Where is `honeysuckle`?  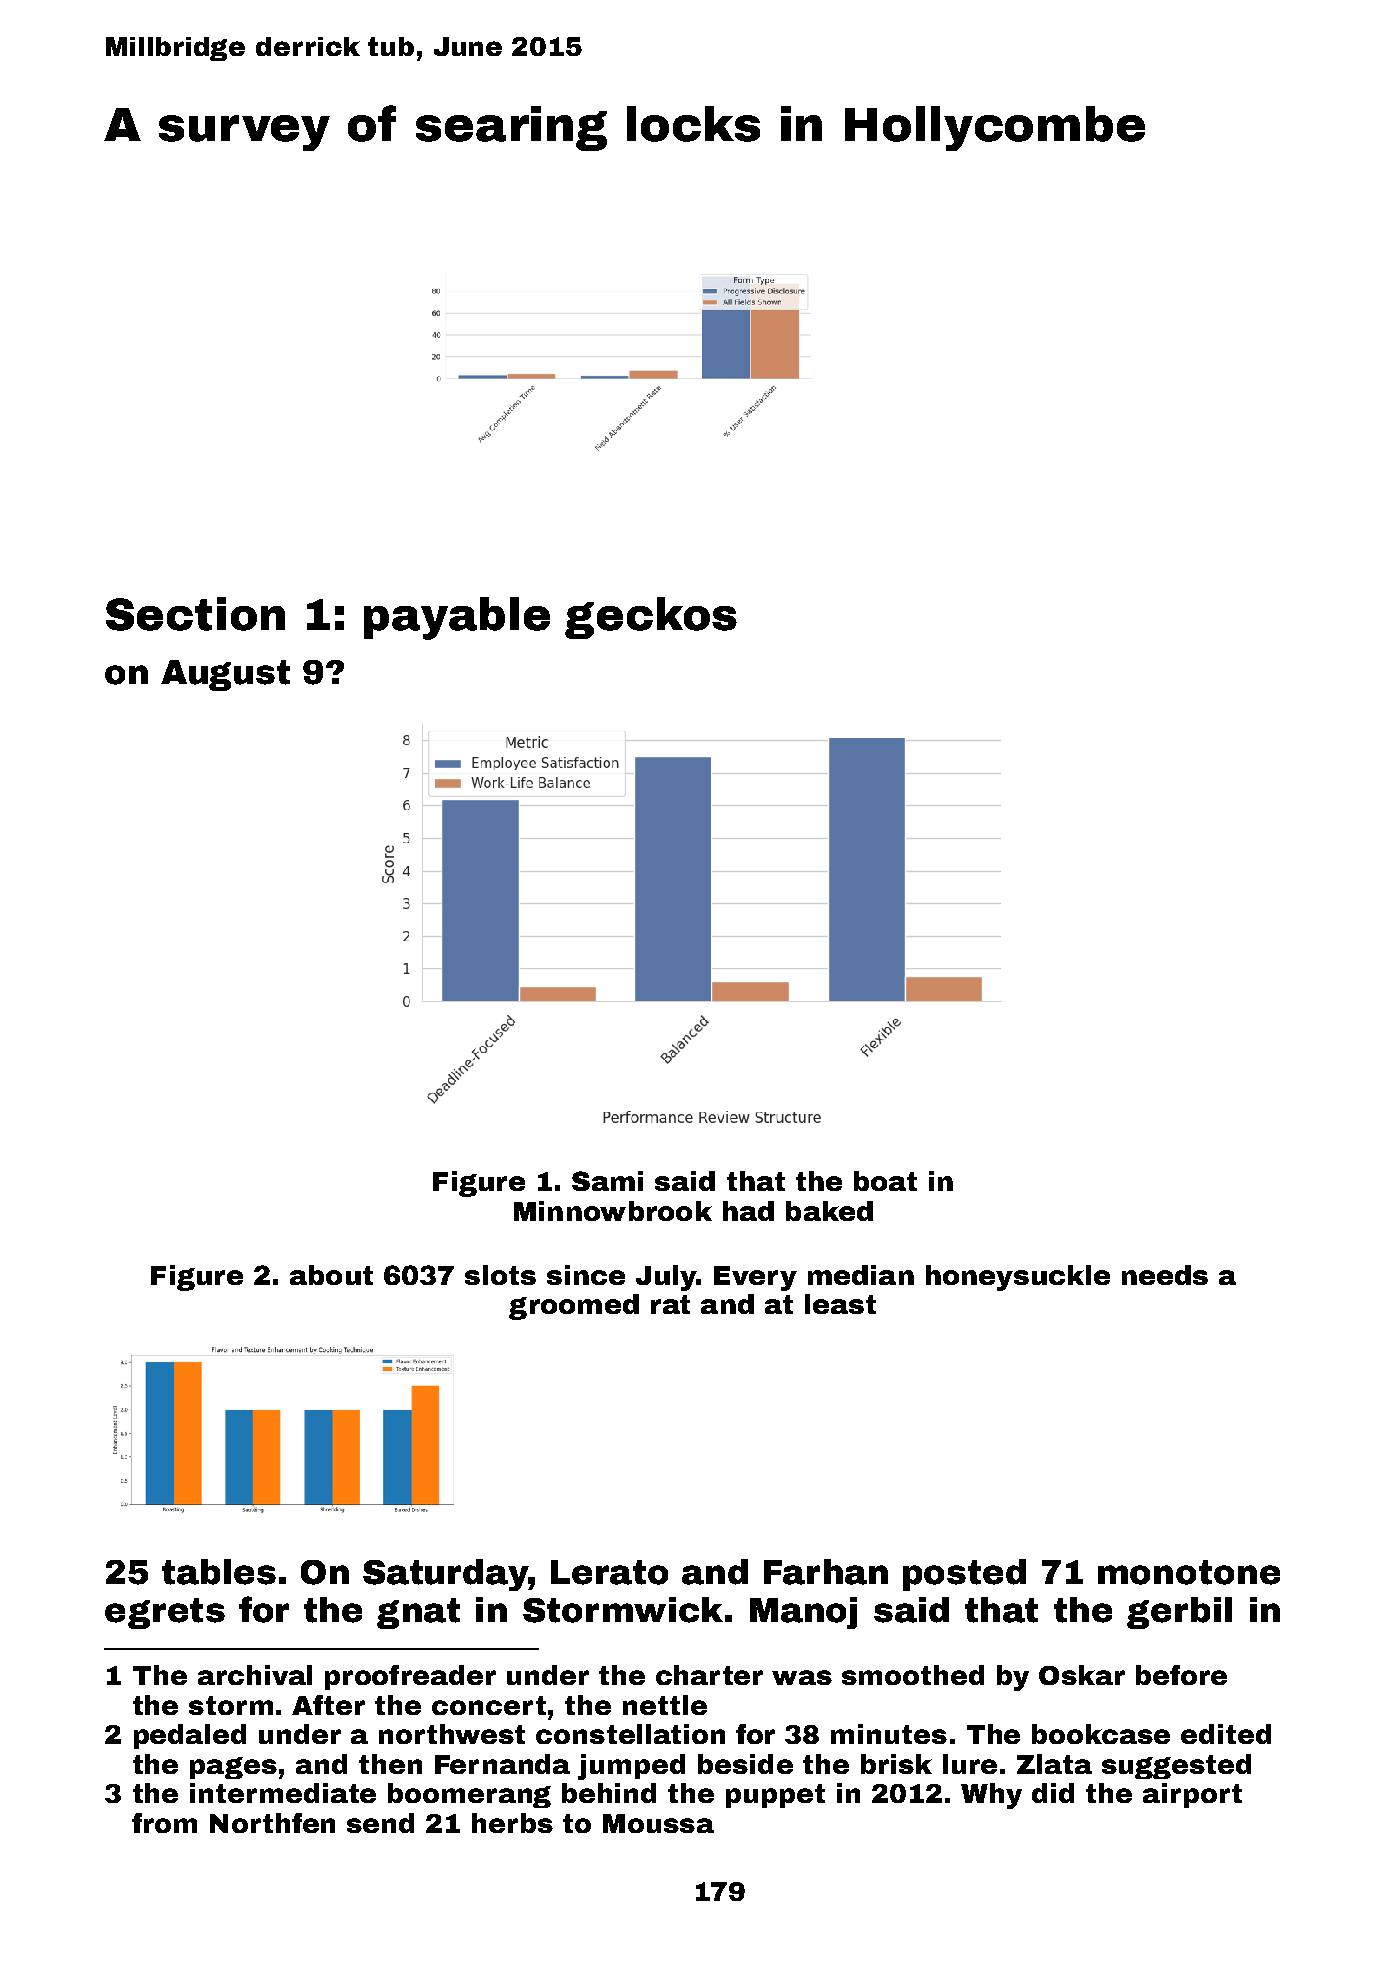
honeysuckle is located at coordinates (1018, 1278).
